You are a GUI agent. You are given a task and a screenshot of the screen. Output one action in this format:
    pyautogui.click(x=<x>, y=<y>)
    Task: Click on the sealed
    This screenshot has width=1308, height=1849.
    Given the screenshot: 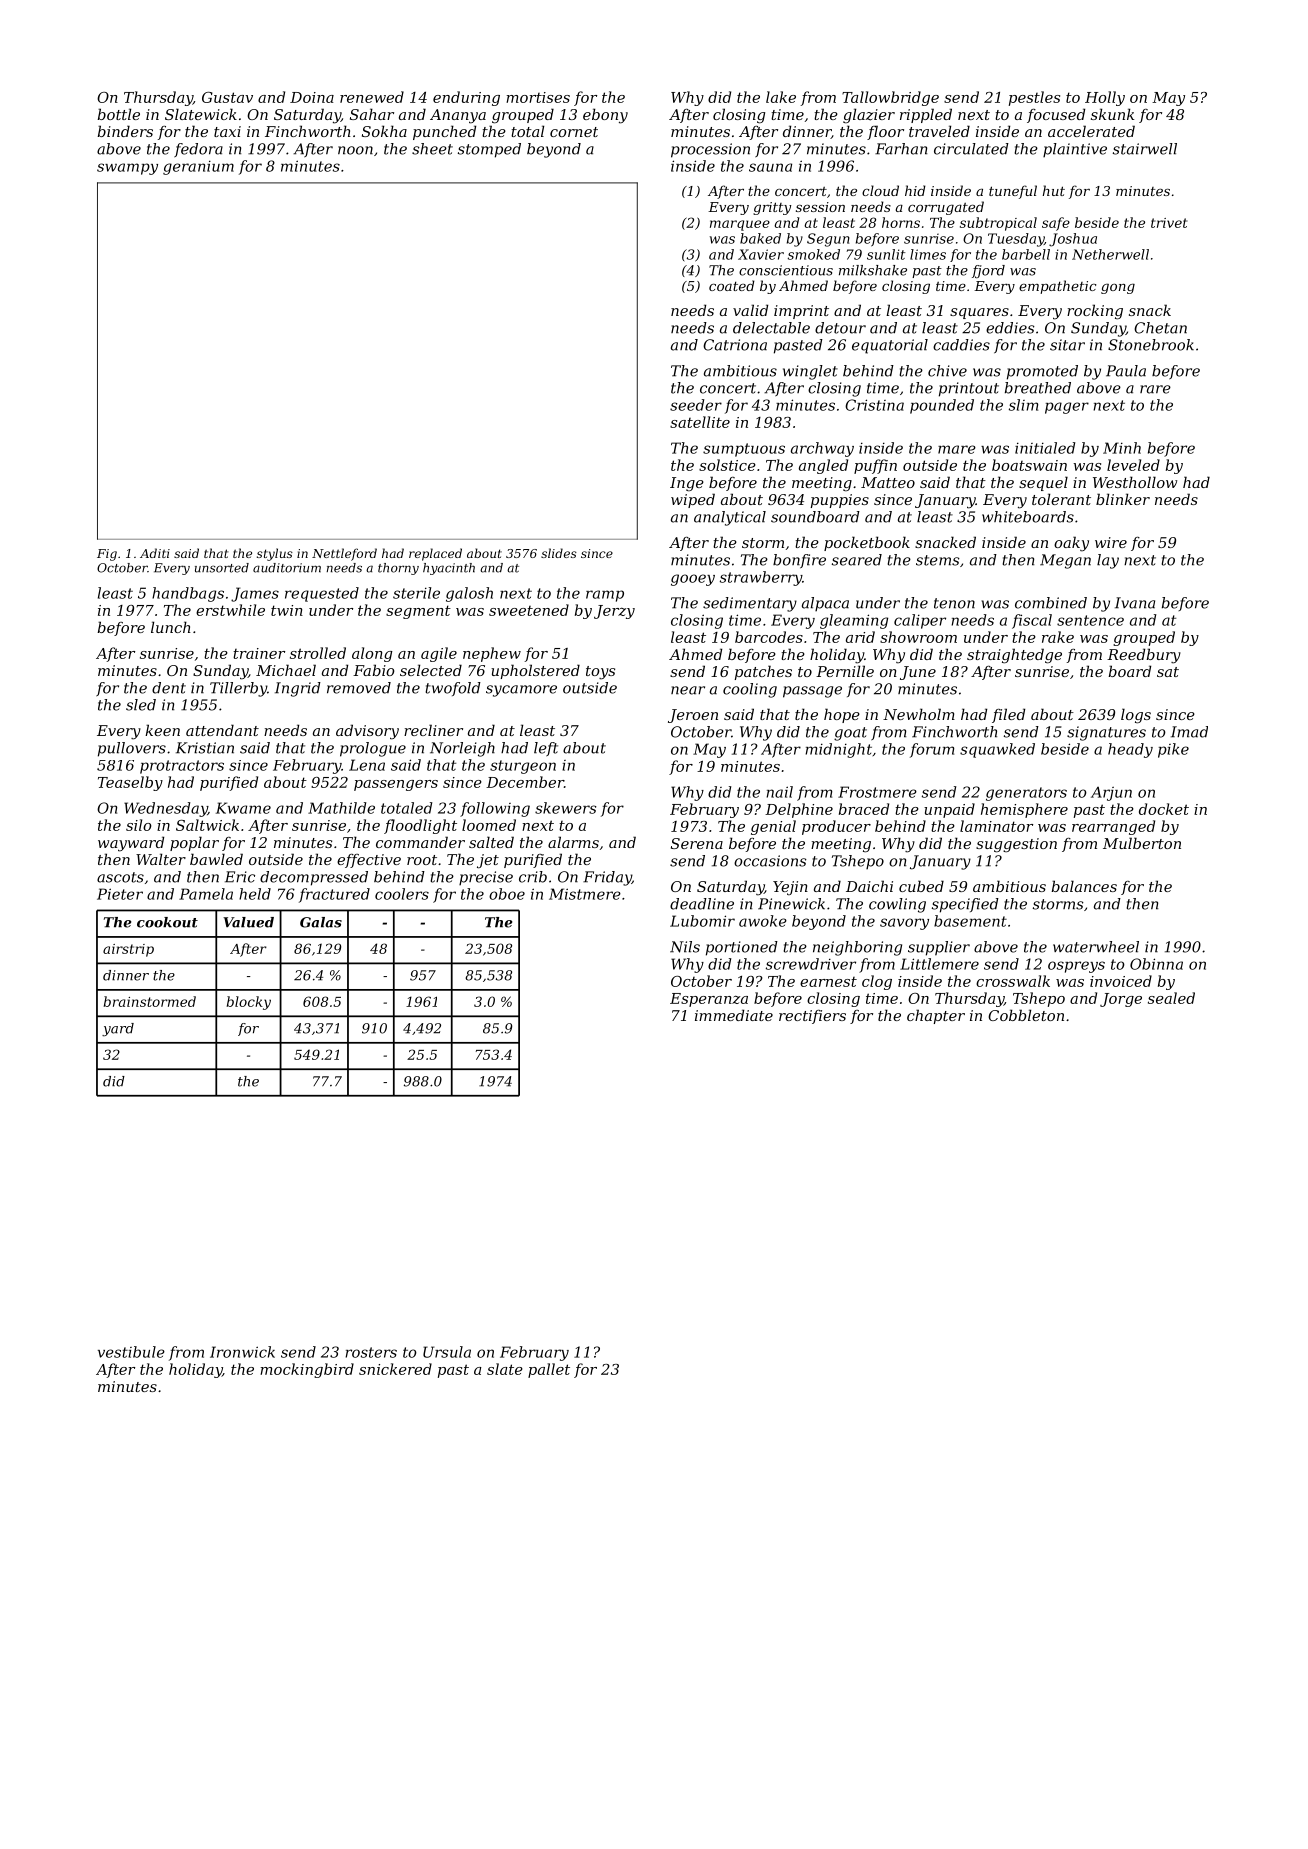 What is the action you would take?
    pyautogui.click(x=1171, y=998)
